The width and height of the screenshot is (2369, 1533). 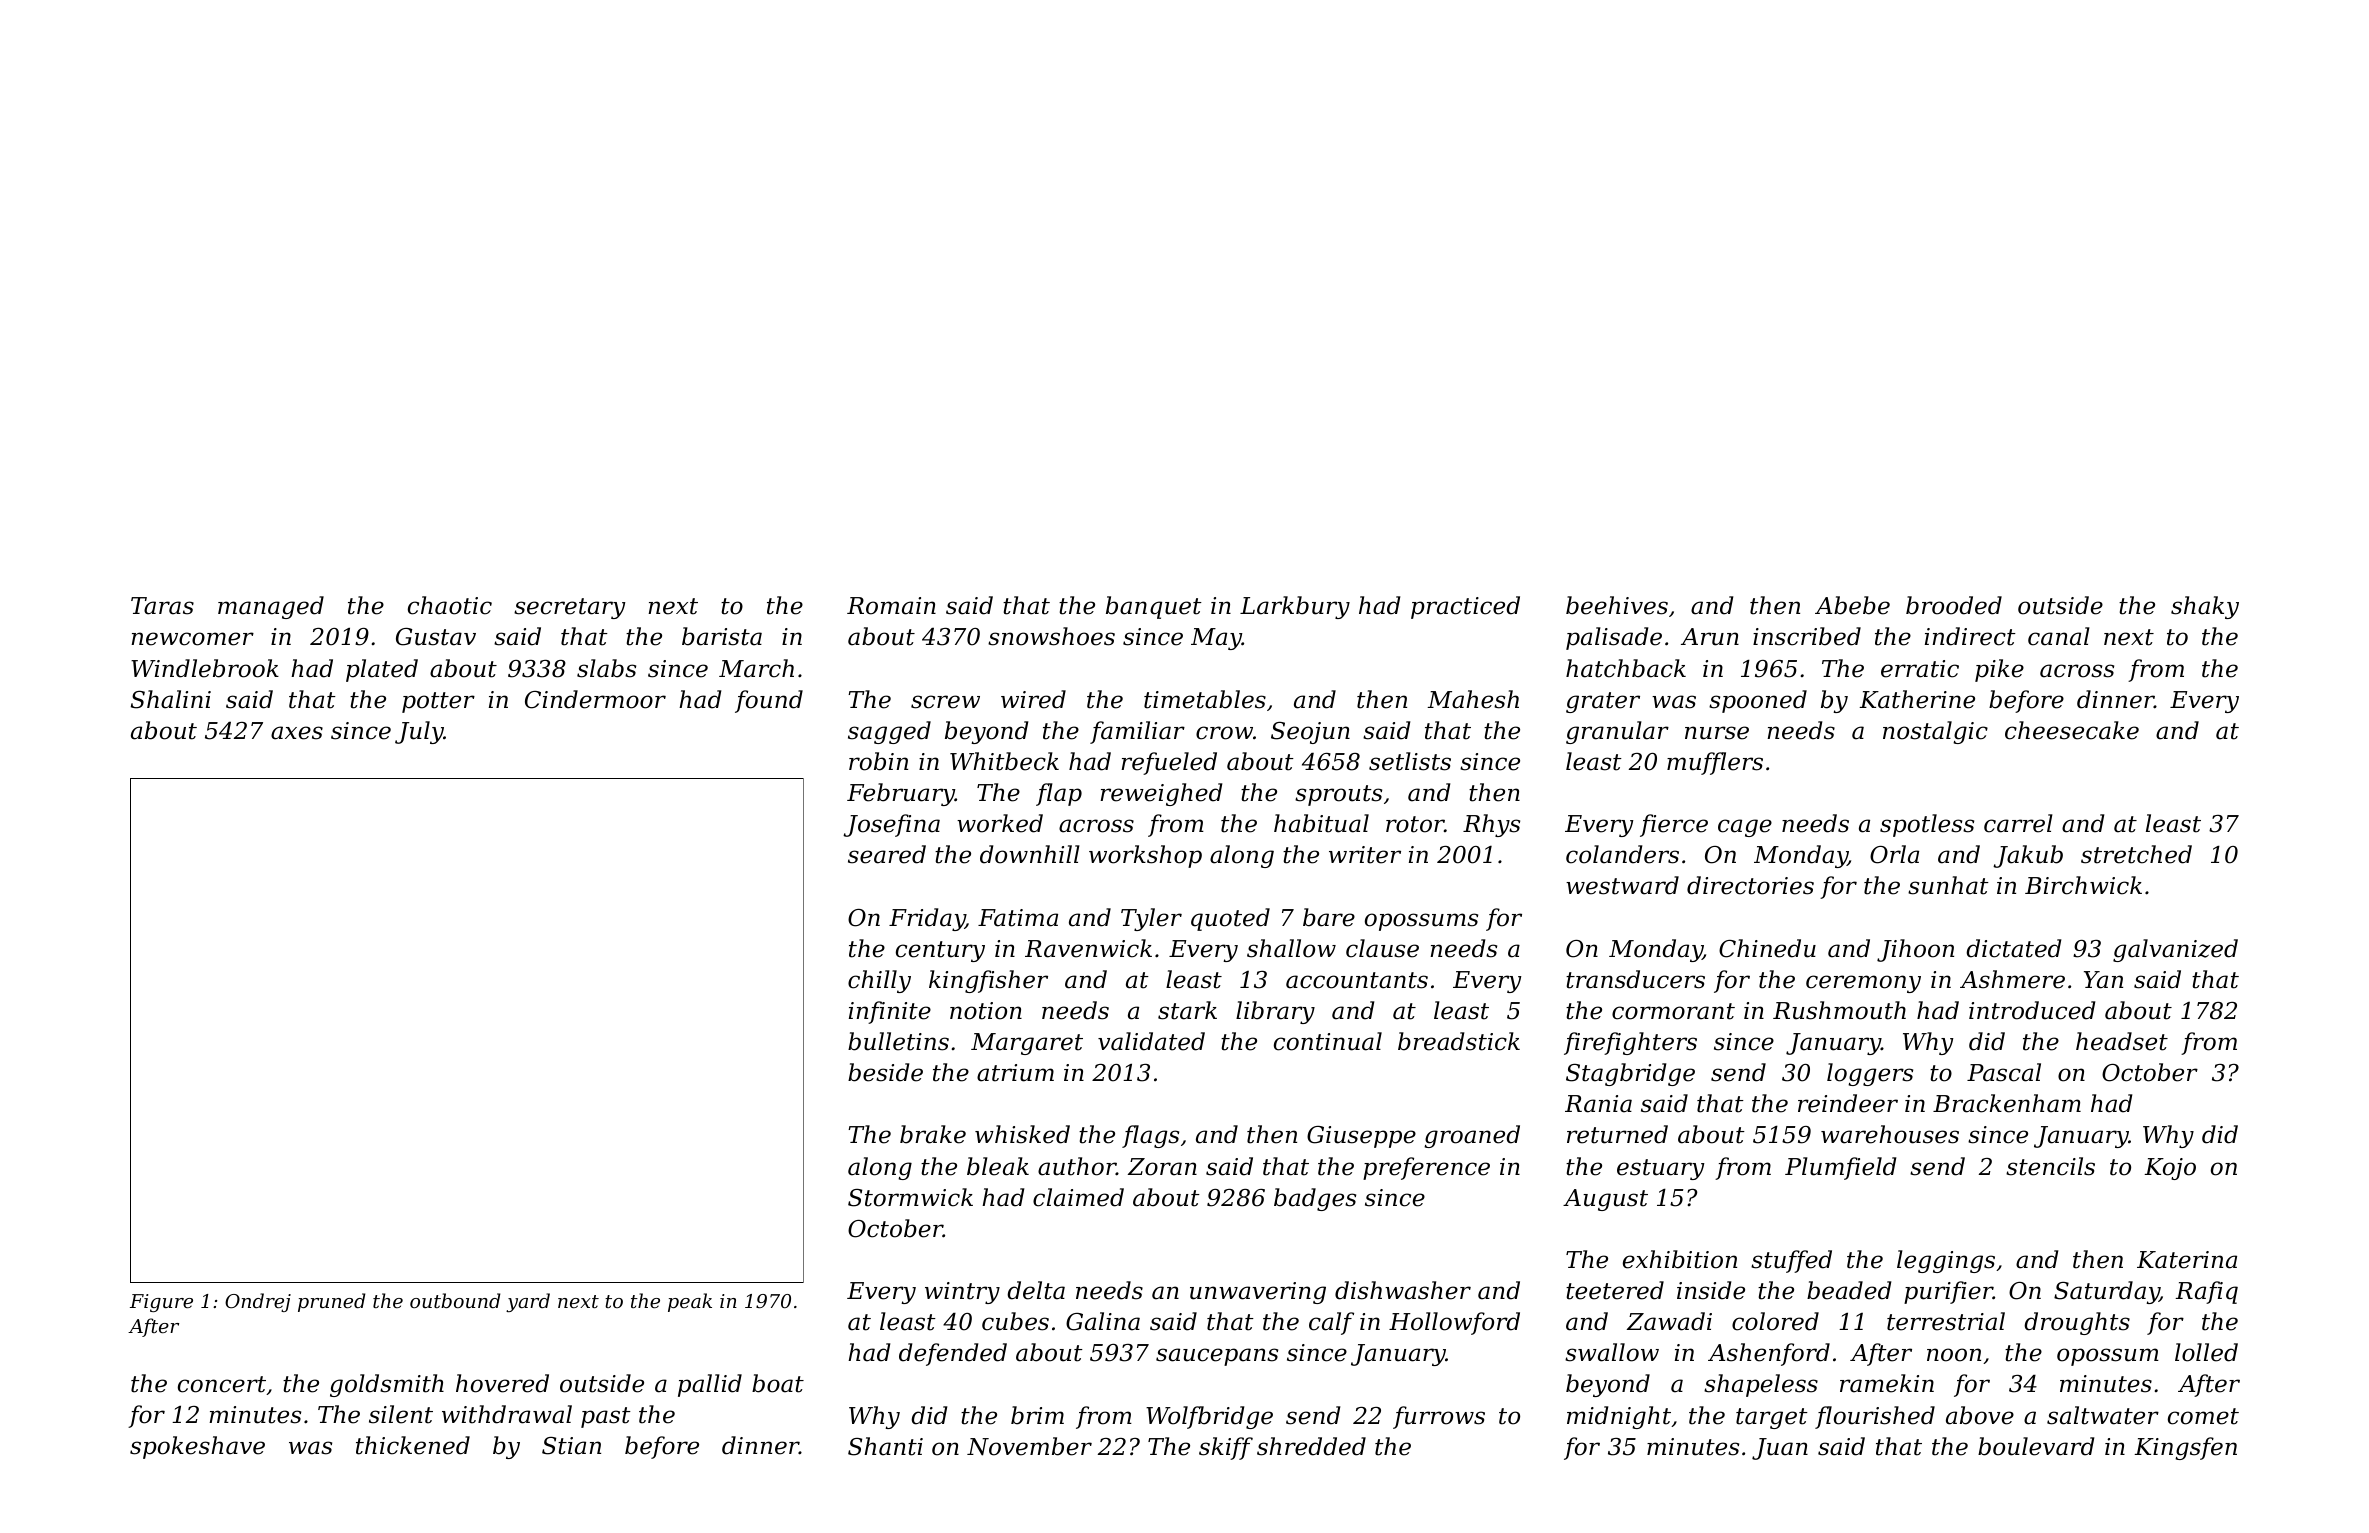 What do you see at coordinates (887, 854) in the screenshot?
I see `seared` at bounding box center [887, 854].
